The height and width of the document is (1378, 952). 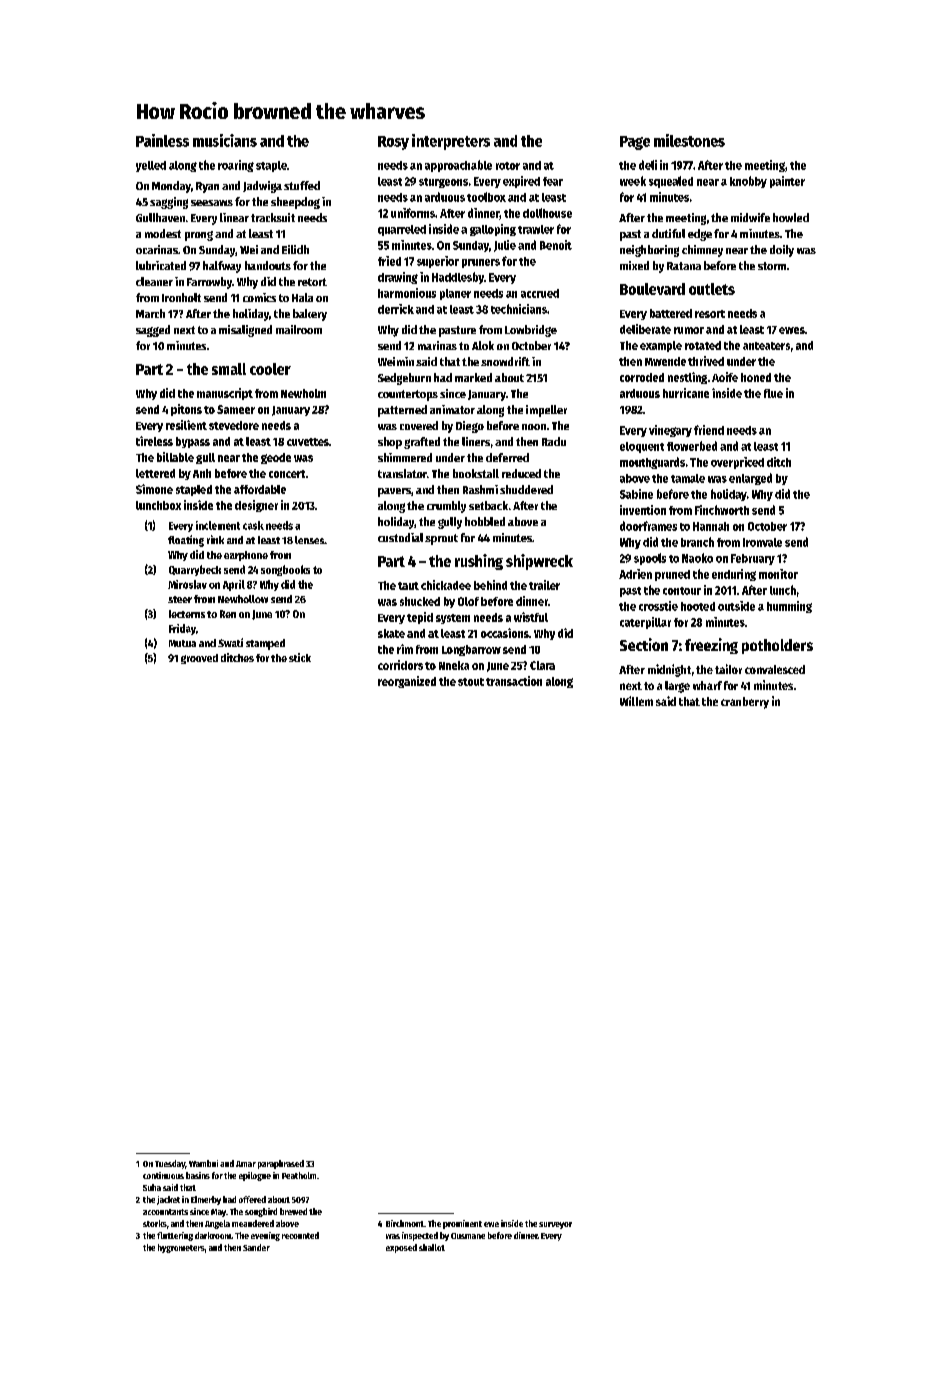 What do you see at coordinates (393, 143) in the document?
I see `Rosy` at bounding box center [393, 143].
